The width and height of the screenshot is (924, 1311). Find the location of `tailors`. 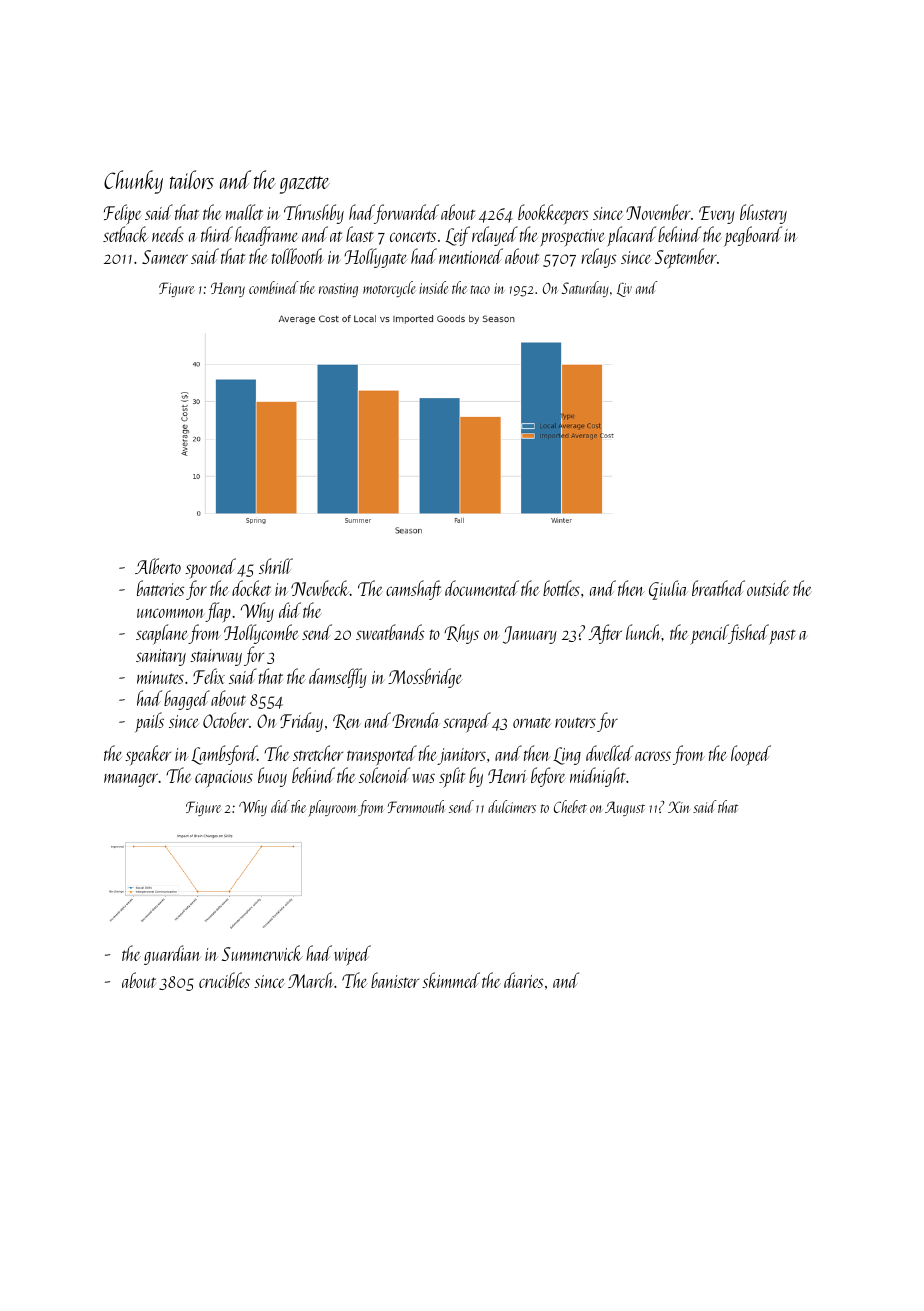

tailors is located at coordinates (192, 179).
